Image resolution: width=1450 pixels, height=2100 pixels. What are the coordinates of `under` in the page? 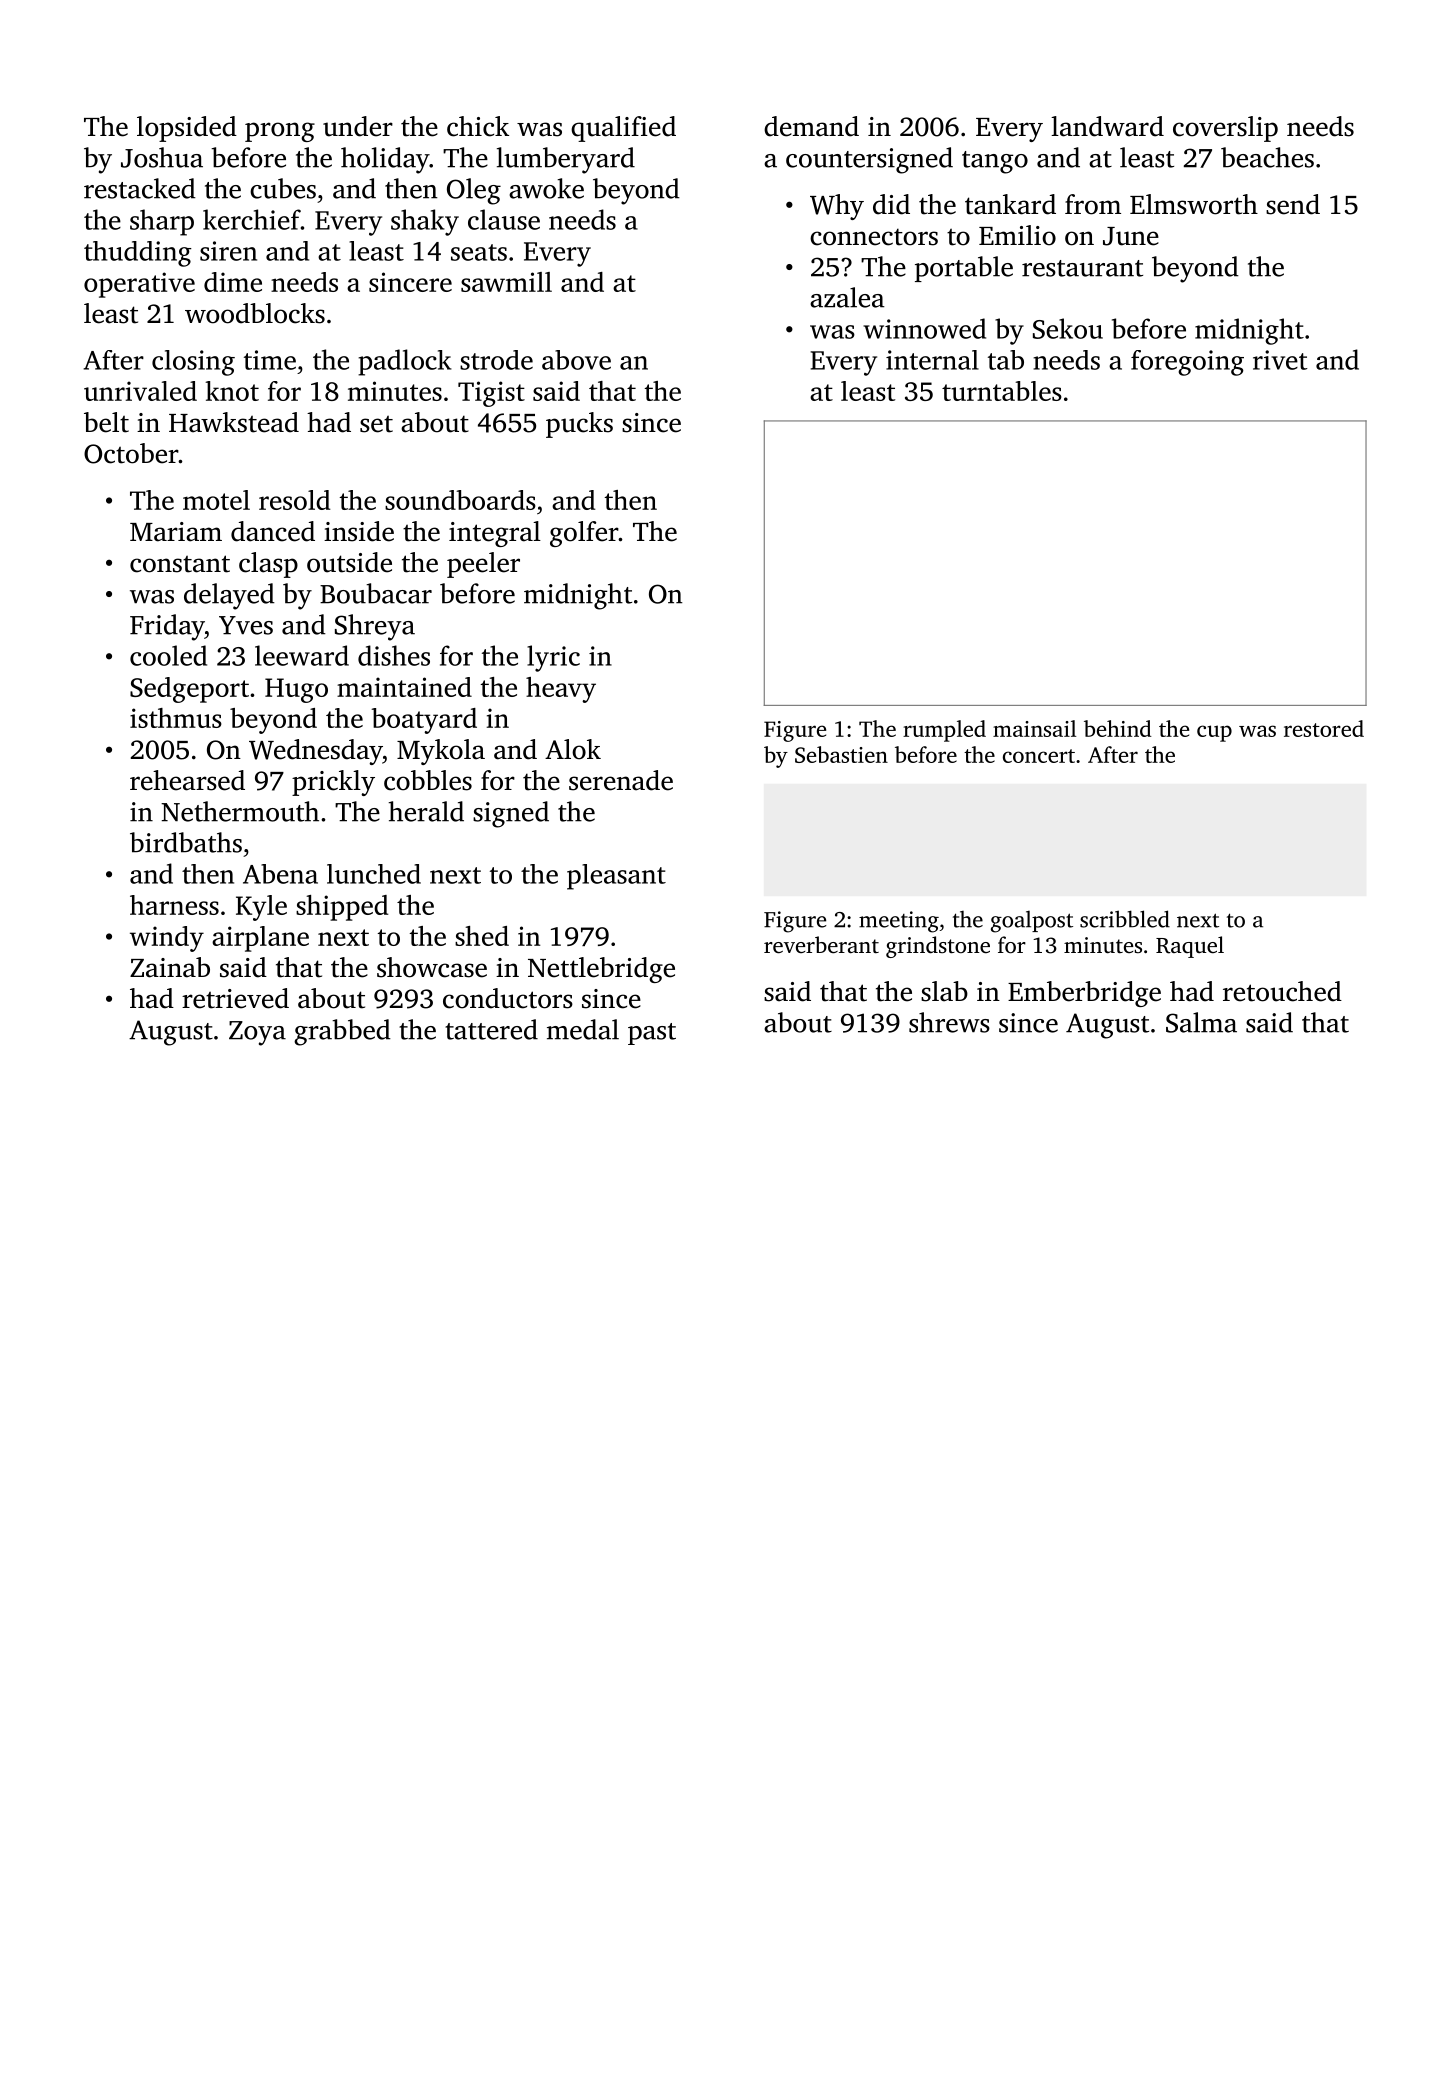 It's located at (358, 126).
